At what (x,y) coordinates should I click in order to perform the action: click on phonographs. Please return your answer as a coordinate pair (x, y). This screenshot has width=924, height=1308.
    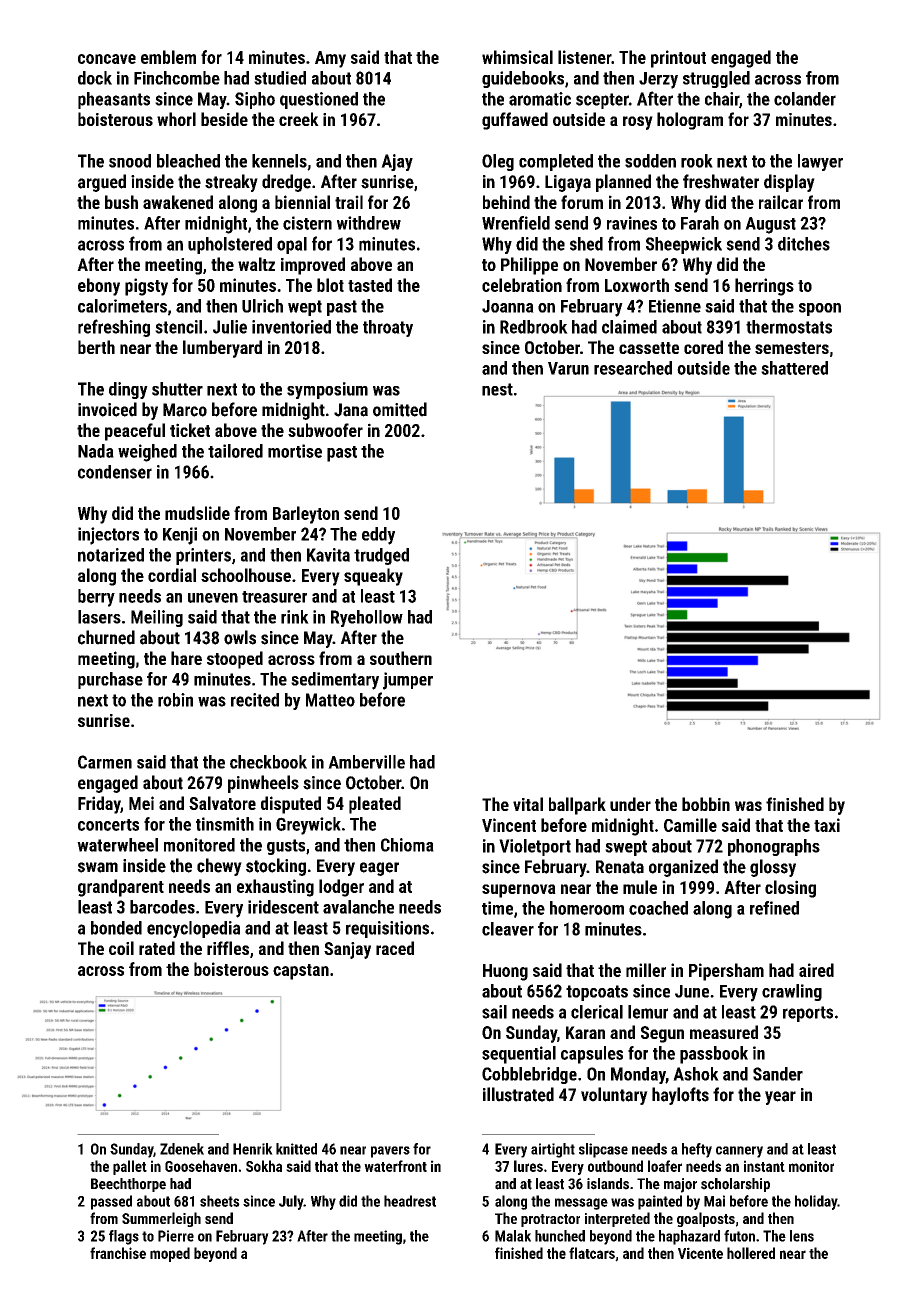
    Looking at the image, I should click on (774, 847).
